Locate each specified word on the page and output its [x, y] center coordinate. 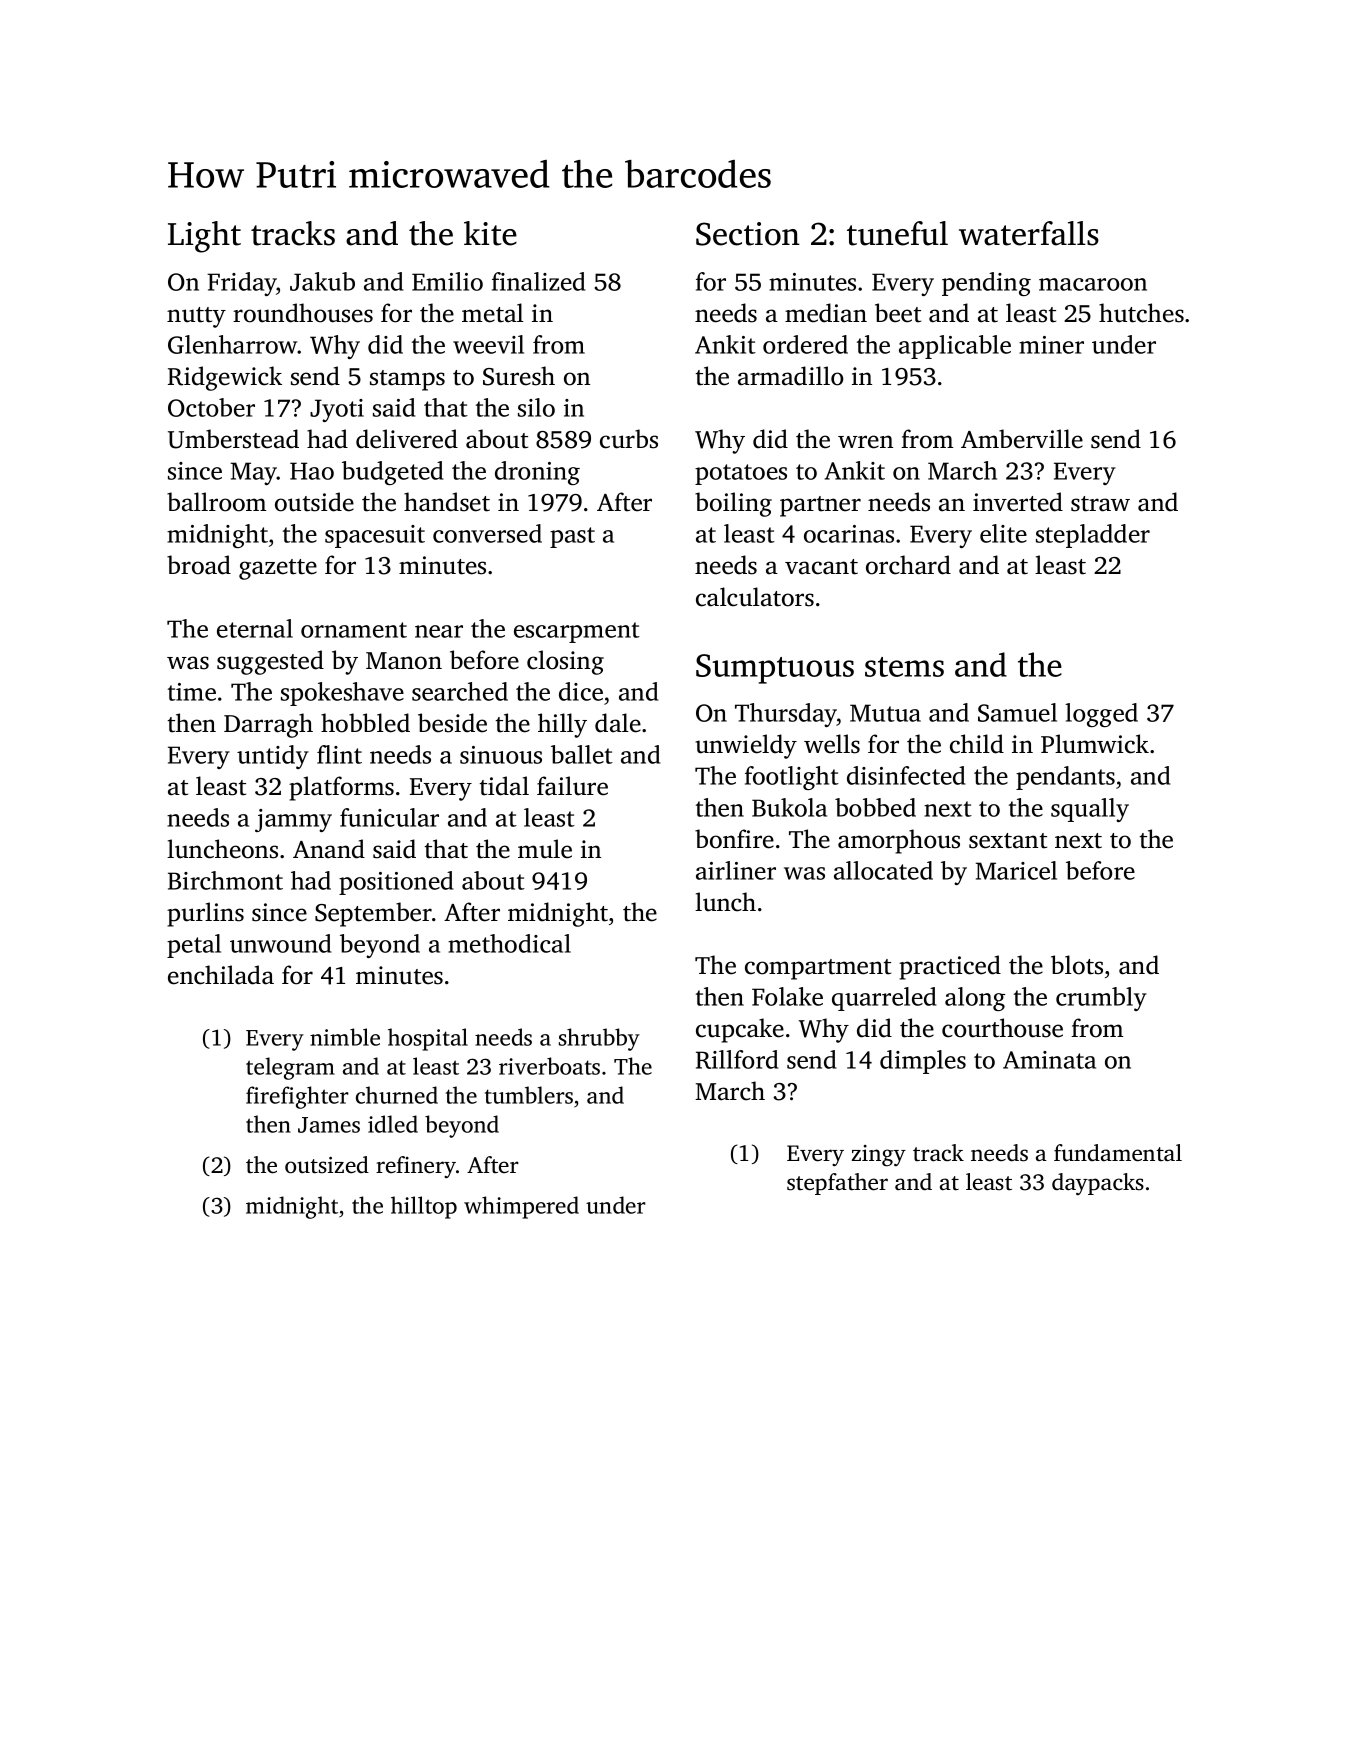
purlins [205, 914]
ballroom [216, 502]
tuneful [897, 233]
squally [1090, 810]
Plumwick [1095, 744]
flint [339, 754]
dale [618, 723]
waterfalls [1029, 233]
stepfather [837, 1184]
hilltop [424, 1207]
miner [1051, 345]
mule [545, 849]
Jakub [322, 281]
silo [536, 407]
